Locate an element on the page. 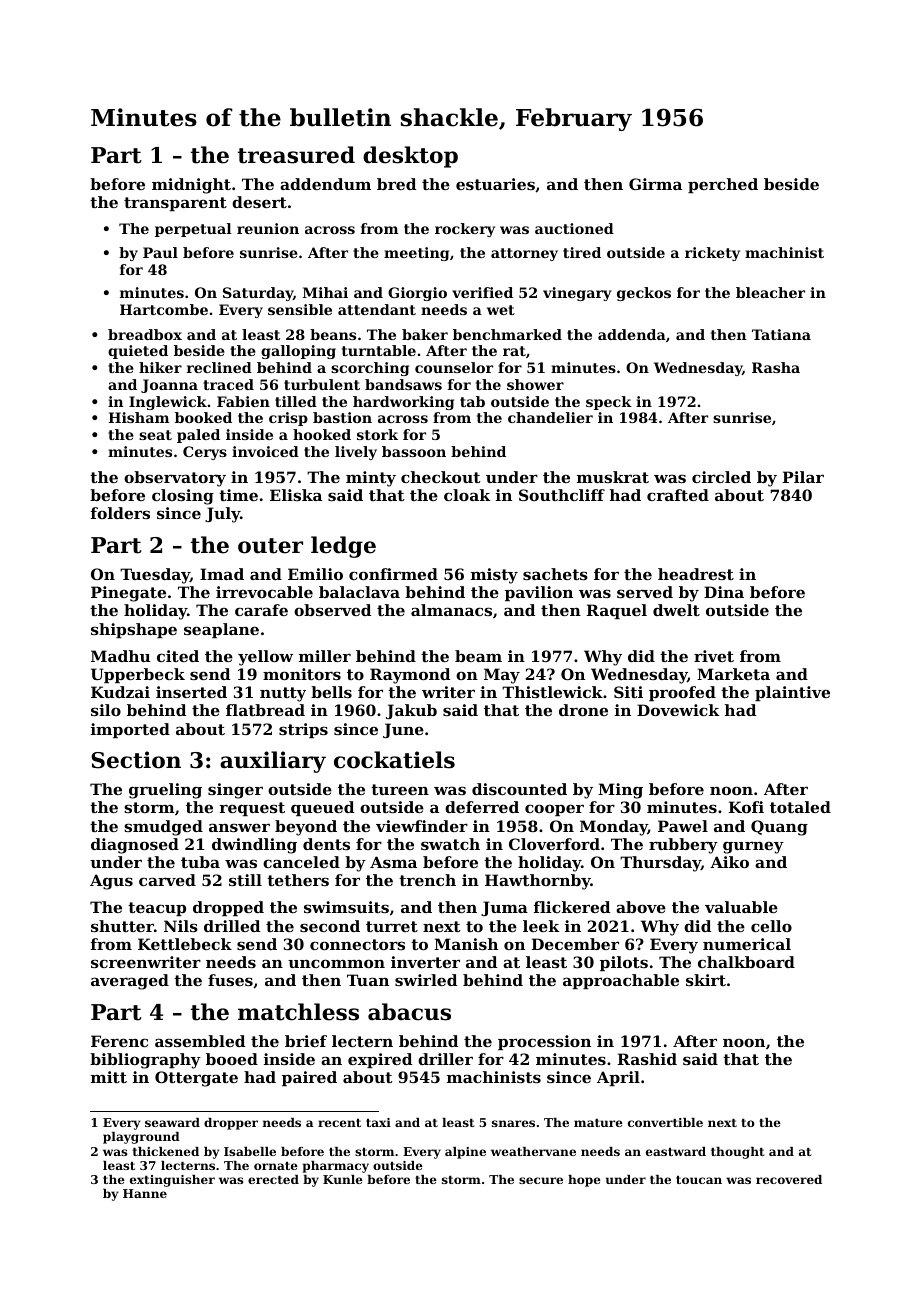 The image size is (924, 1308). almanacs is located at coordinates (451, 610).
